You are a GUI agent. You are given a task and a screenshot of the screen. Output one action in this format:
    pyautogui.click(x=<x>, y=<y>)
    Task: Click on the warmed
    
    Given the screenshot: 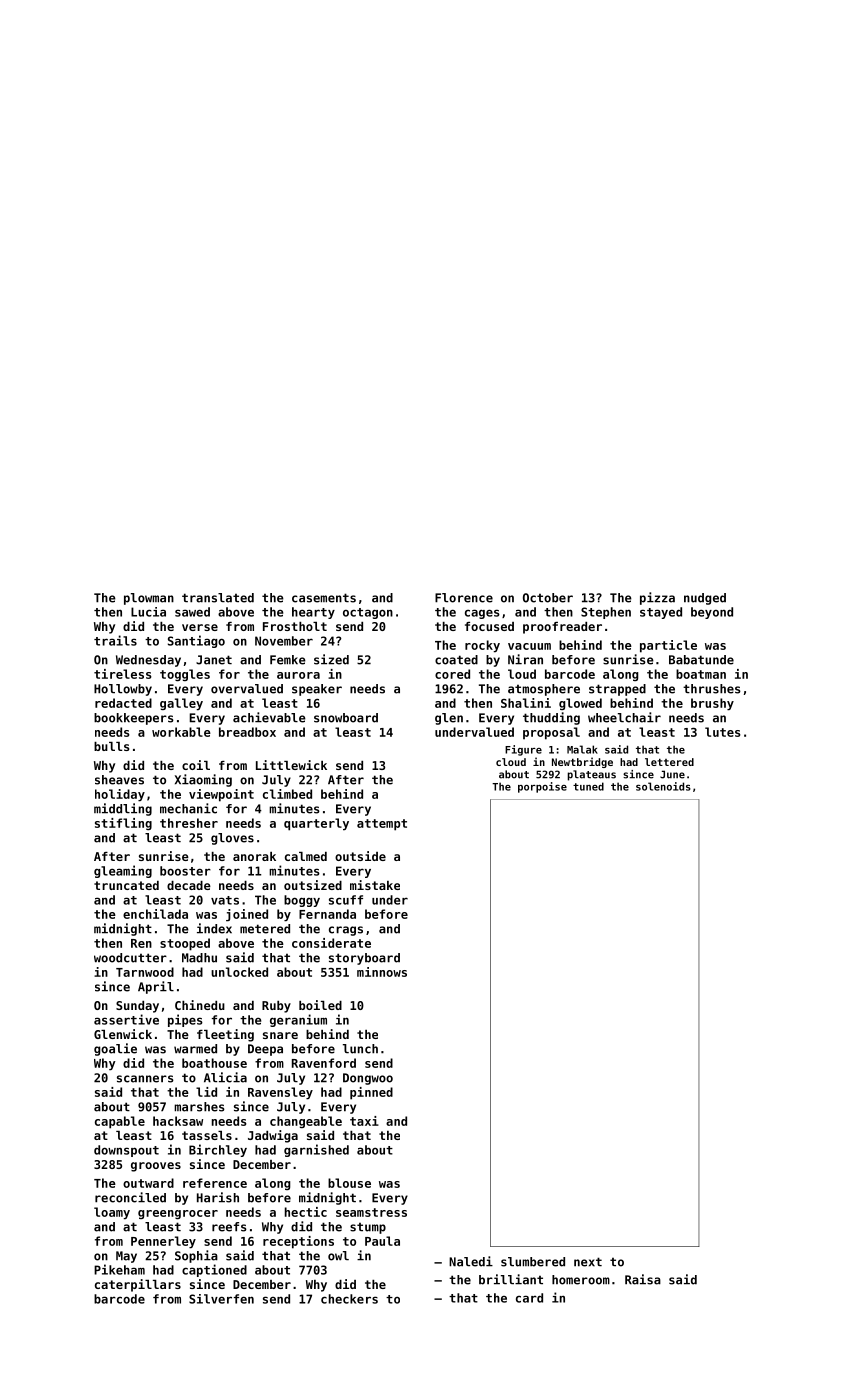 What is the action you would take?
    pyautogui.click(x=195, y=1049)
